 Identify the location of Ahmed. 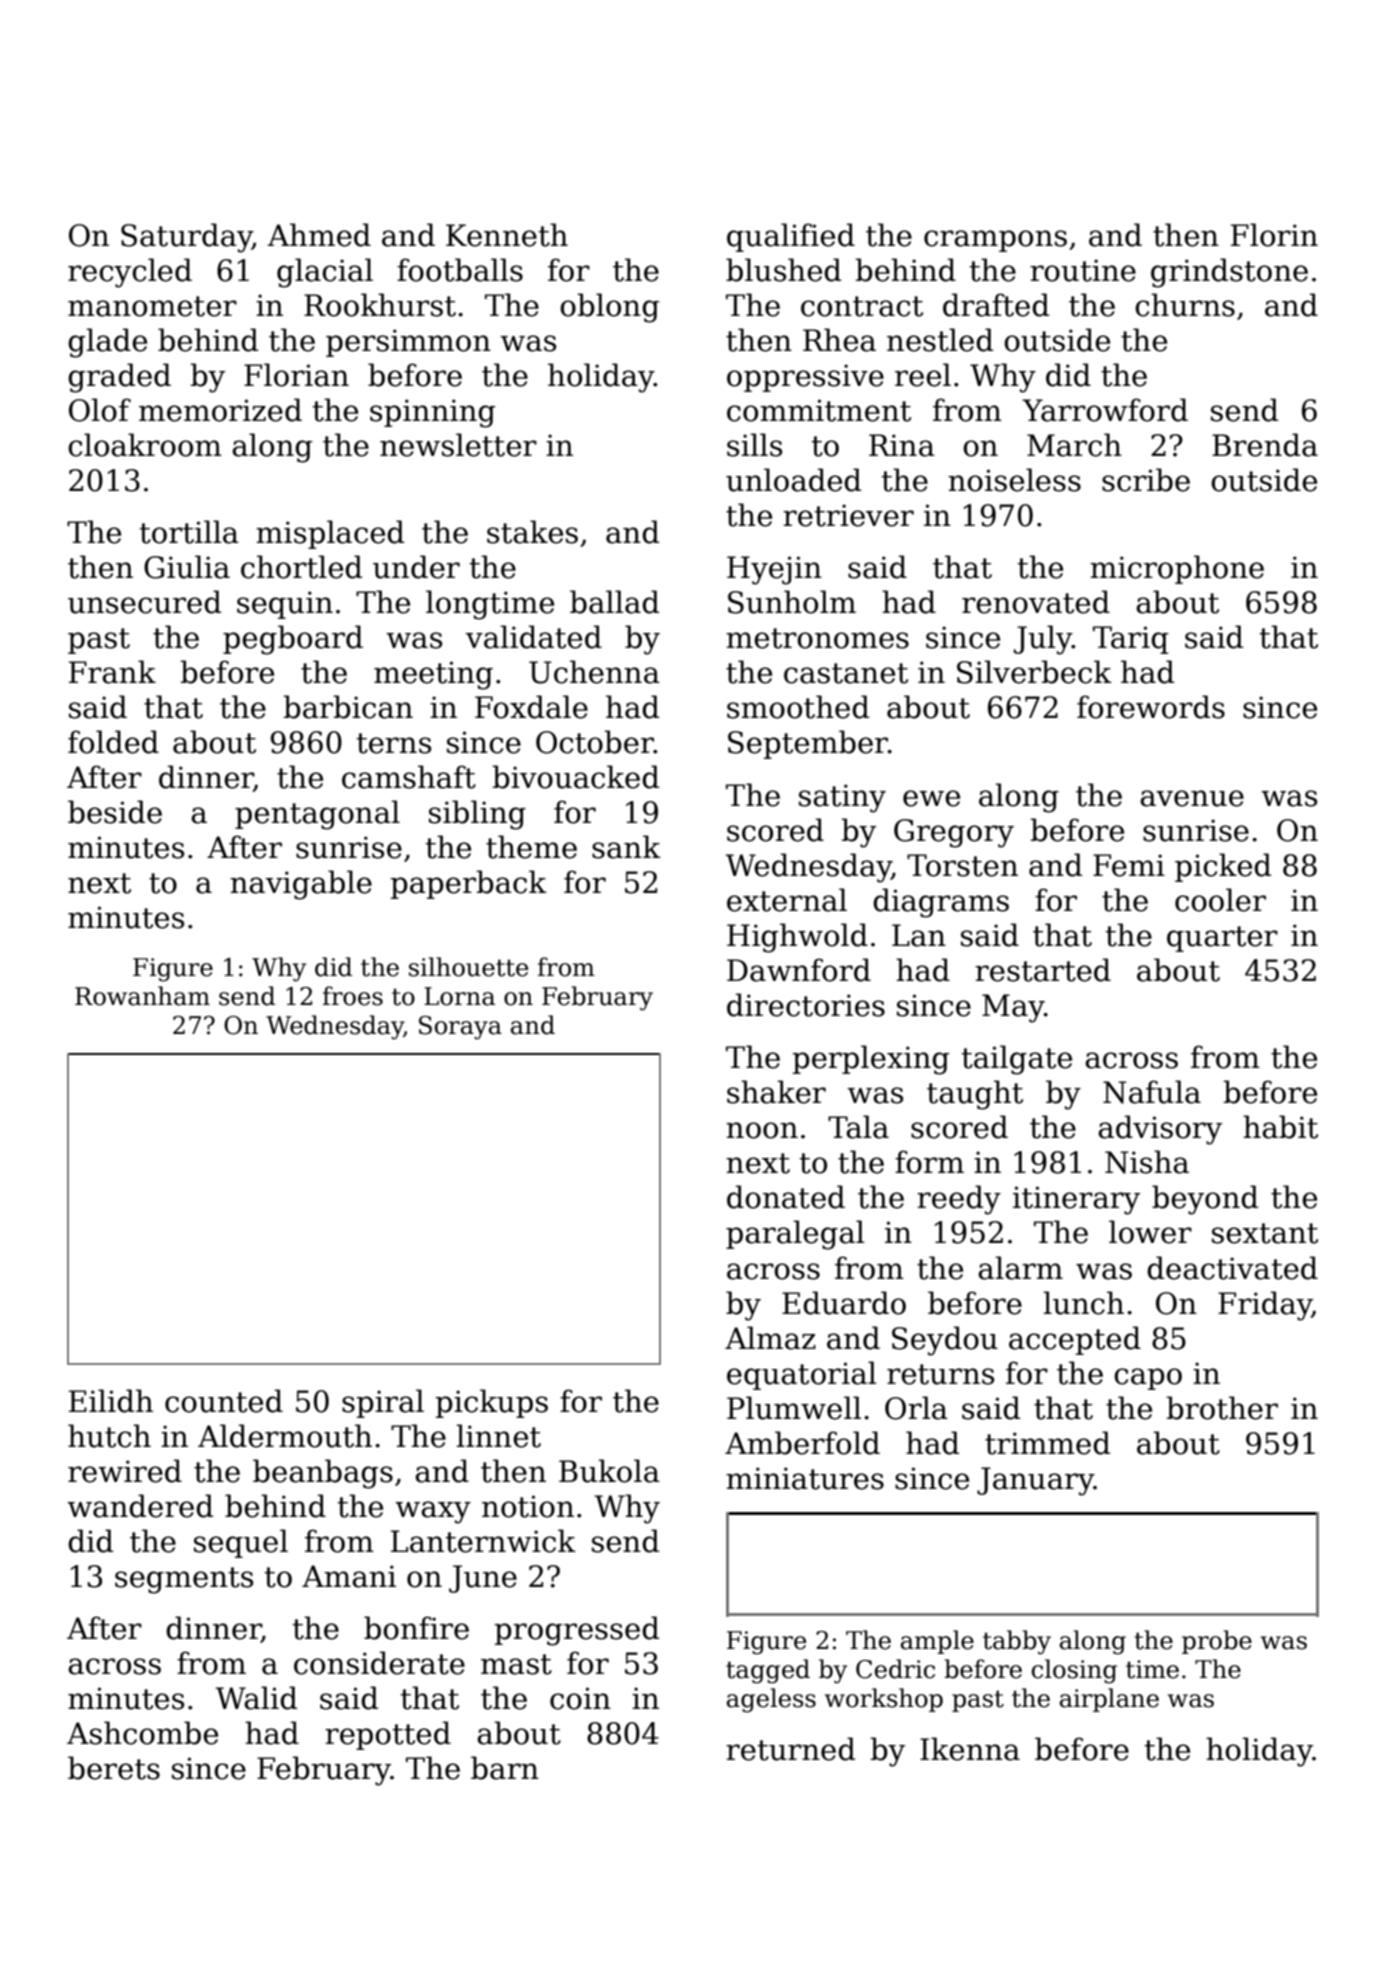
(319, 235).
